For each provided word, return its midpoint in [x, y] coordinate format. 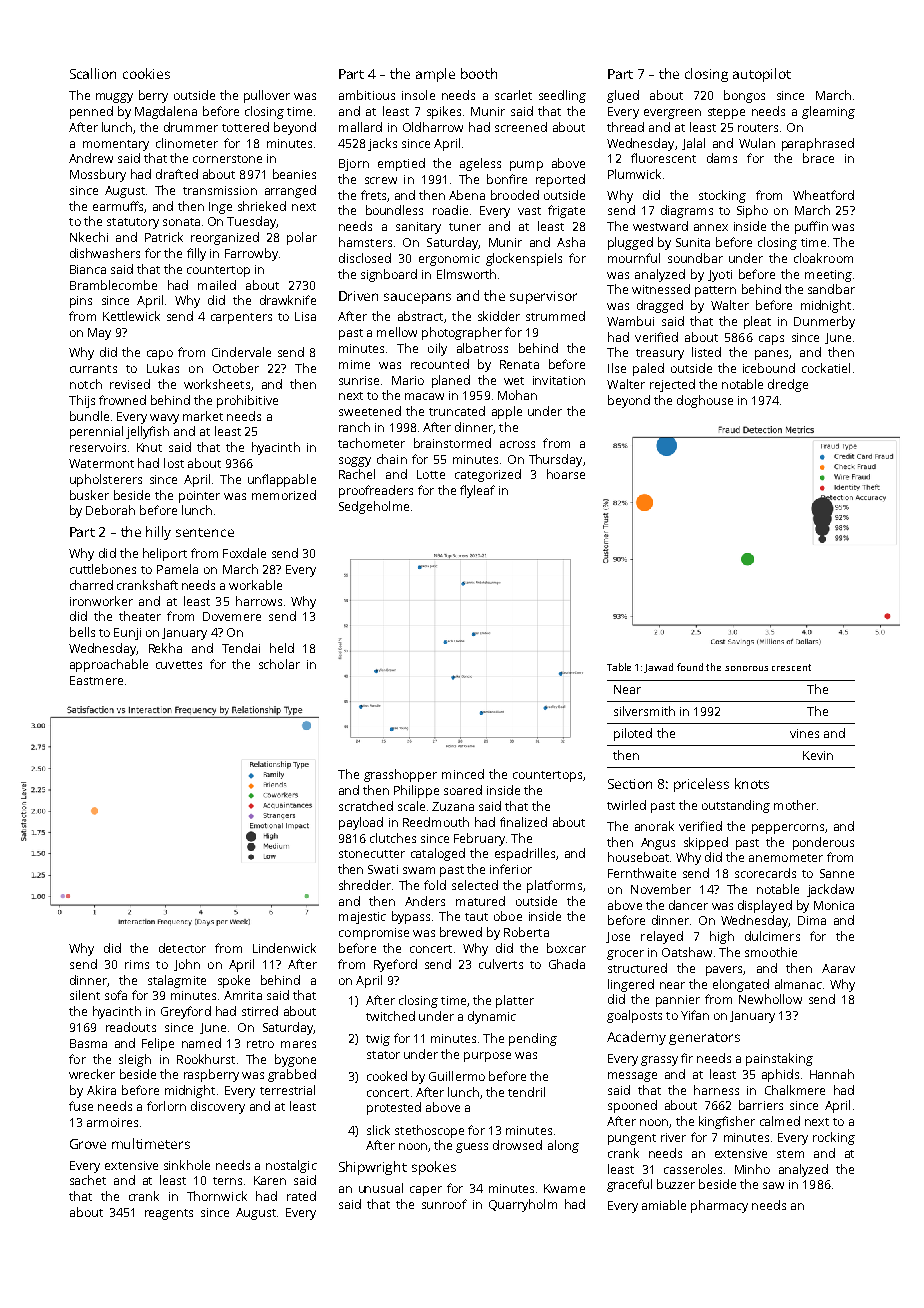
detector [182, 948]
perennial [96, 432]
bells [82, 632]
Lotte [431, 474]
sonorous [746, 668]
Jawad [658, 668]
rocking [834, 1138]
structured [637, 968]
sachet [88, 1180]
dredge [788, 385]
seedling [562, 96]
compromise [374, 934]
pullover [267, 96]
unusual [381, 1188]
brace [818, 158]
